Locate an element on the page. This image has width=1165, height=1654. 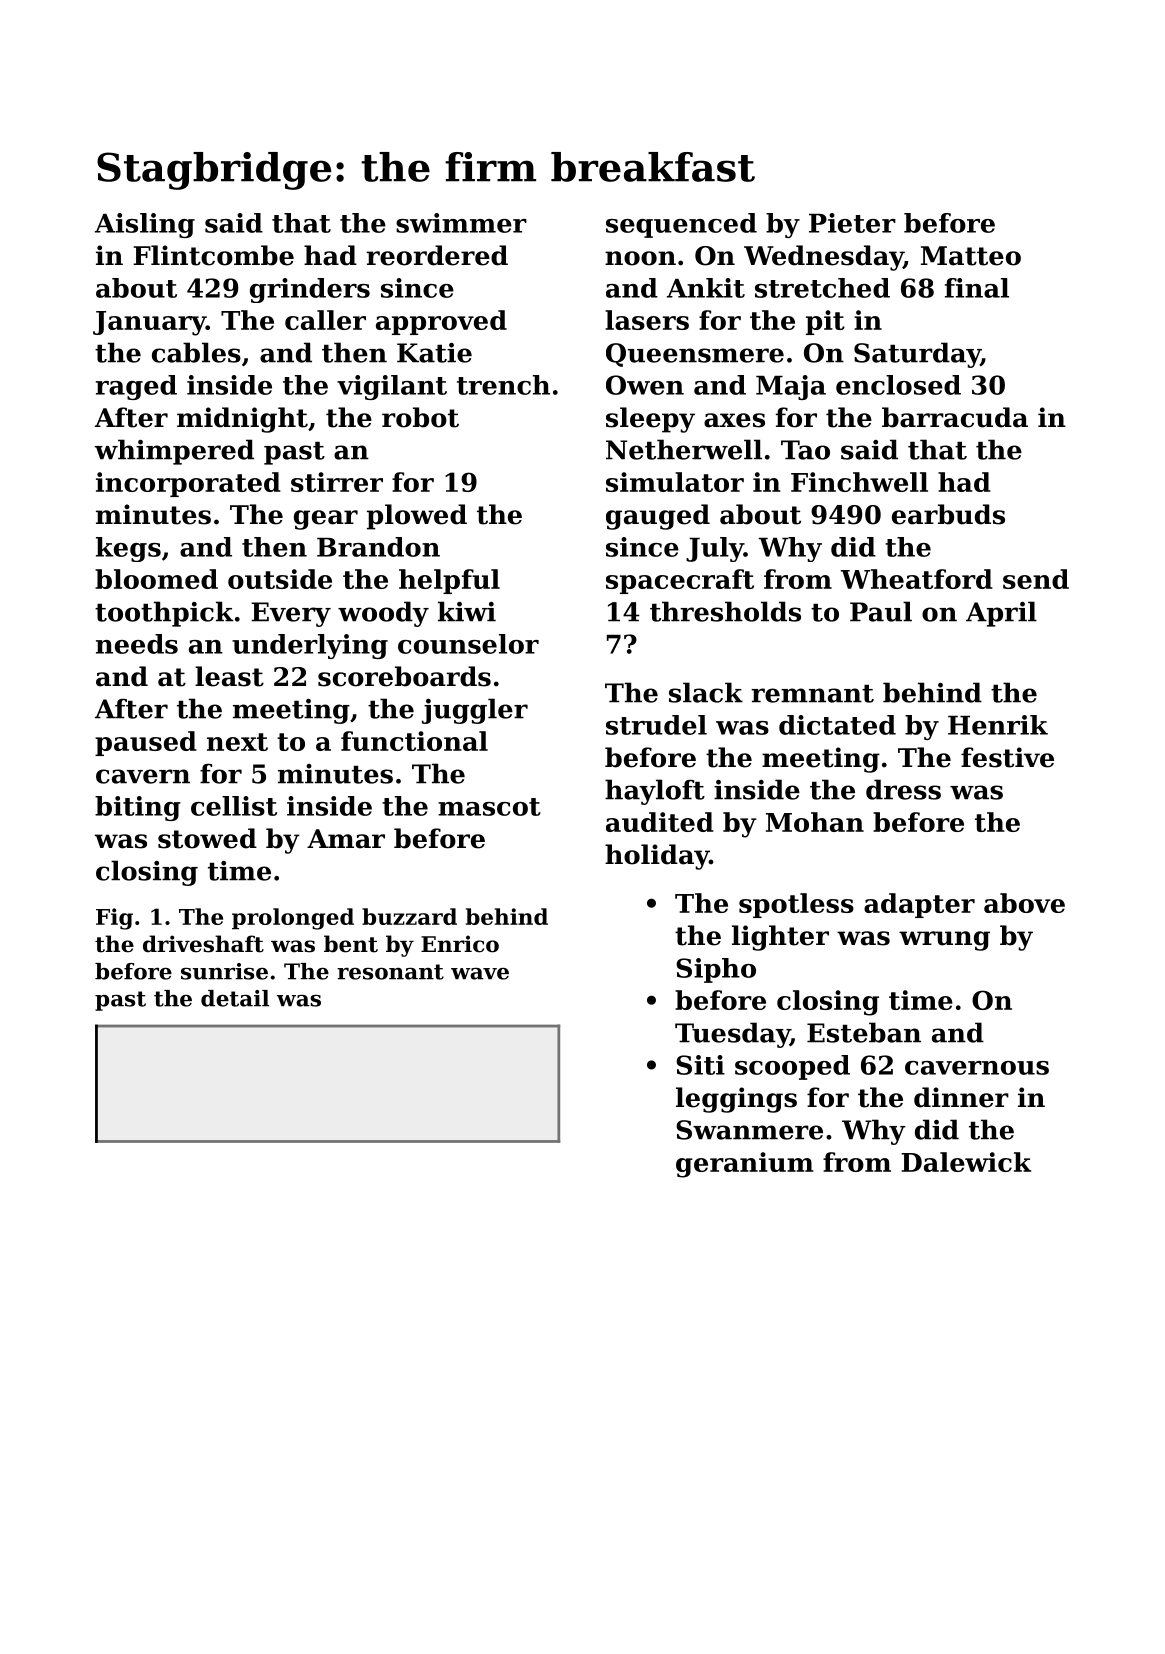
needs is located at coordinates (137, 644).
